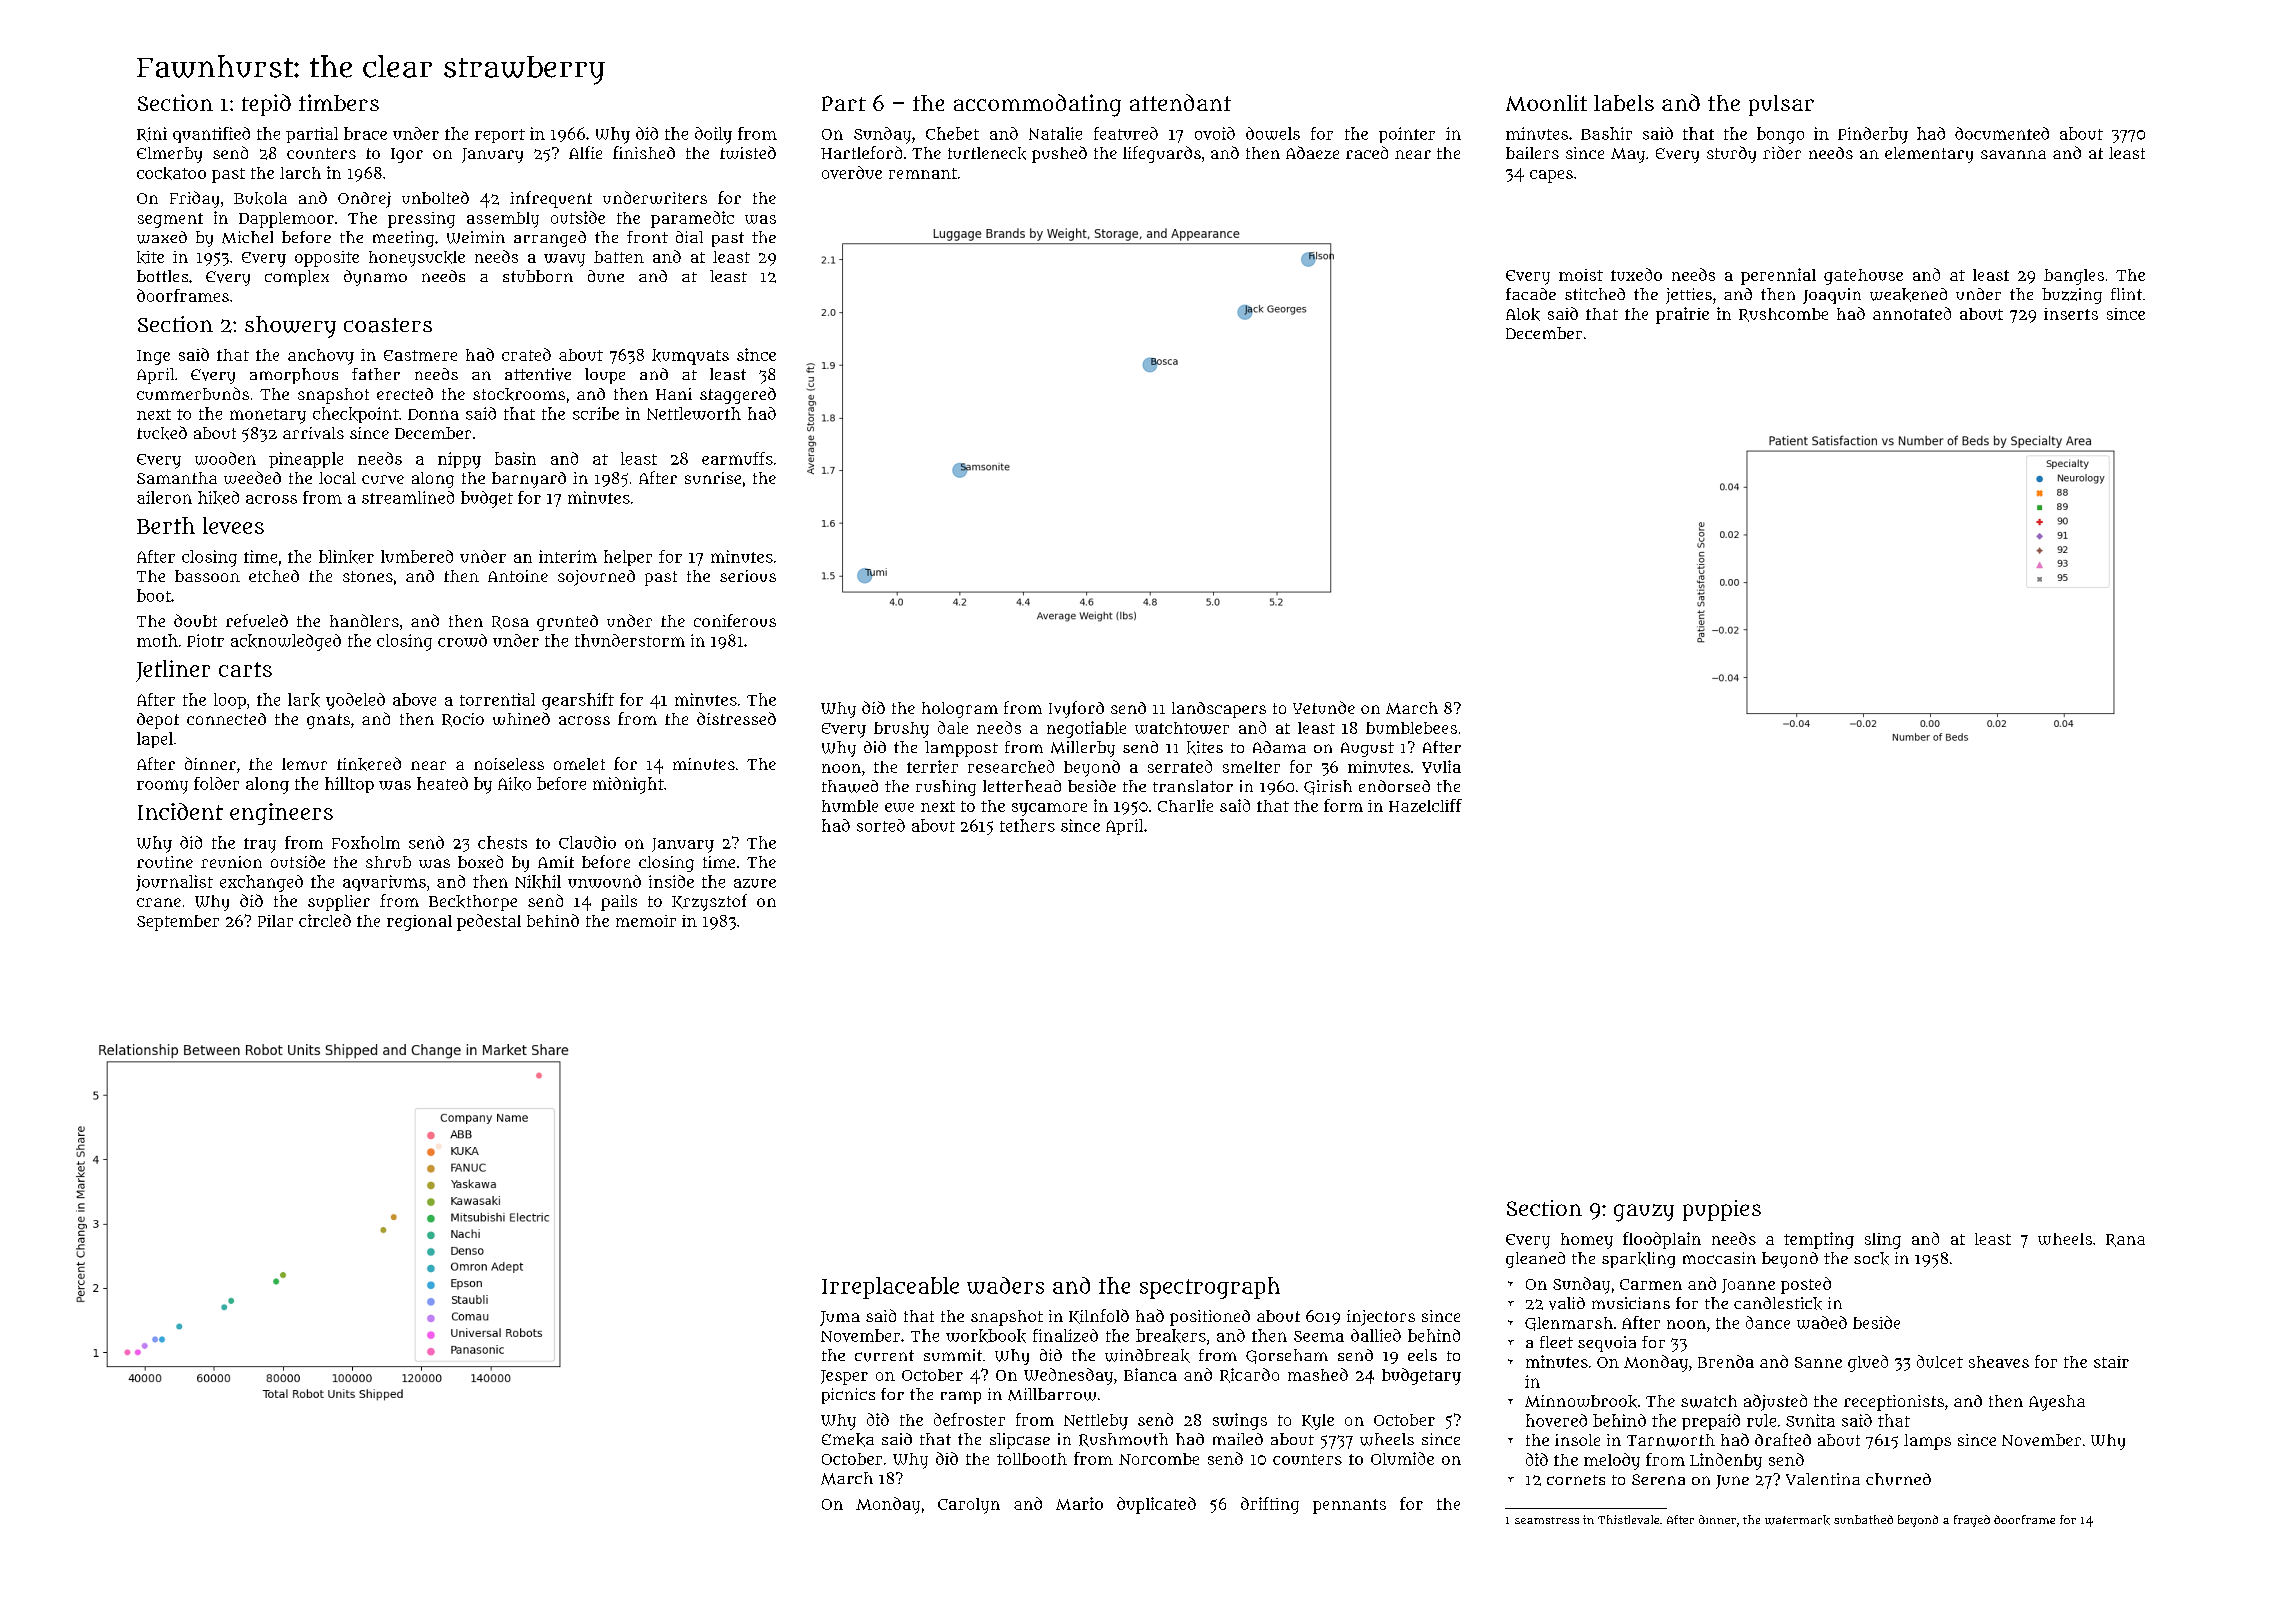  Describe the element at coordinates (1156, 1505) in the screenshot. I see `duplicated` at that location.
